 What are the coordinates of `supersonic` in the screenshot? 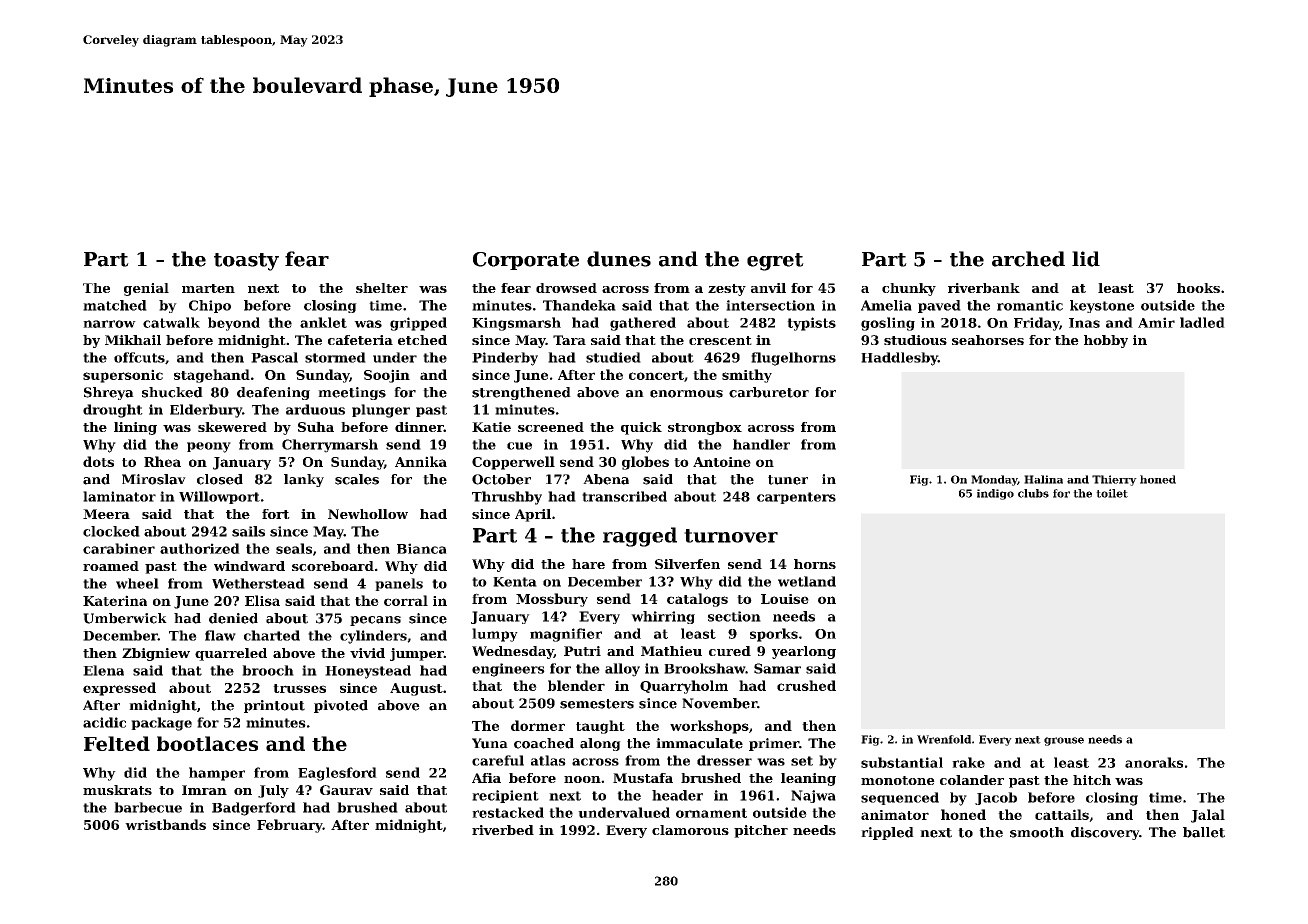 It's located at (123, 376).
